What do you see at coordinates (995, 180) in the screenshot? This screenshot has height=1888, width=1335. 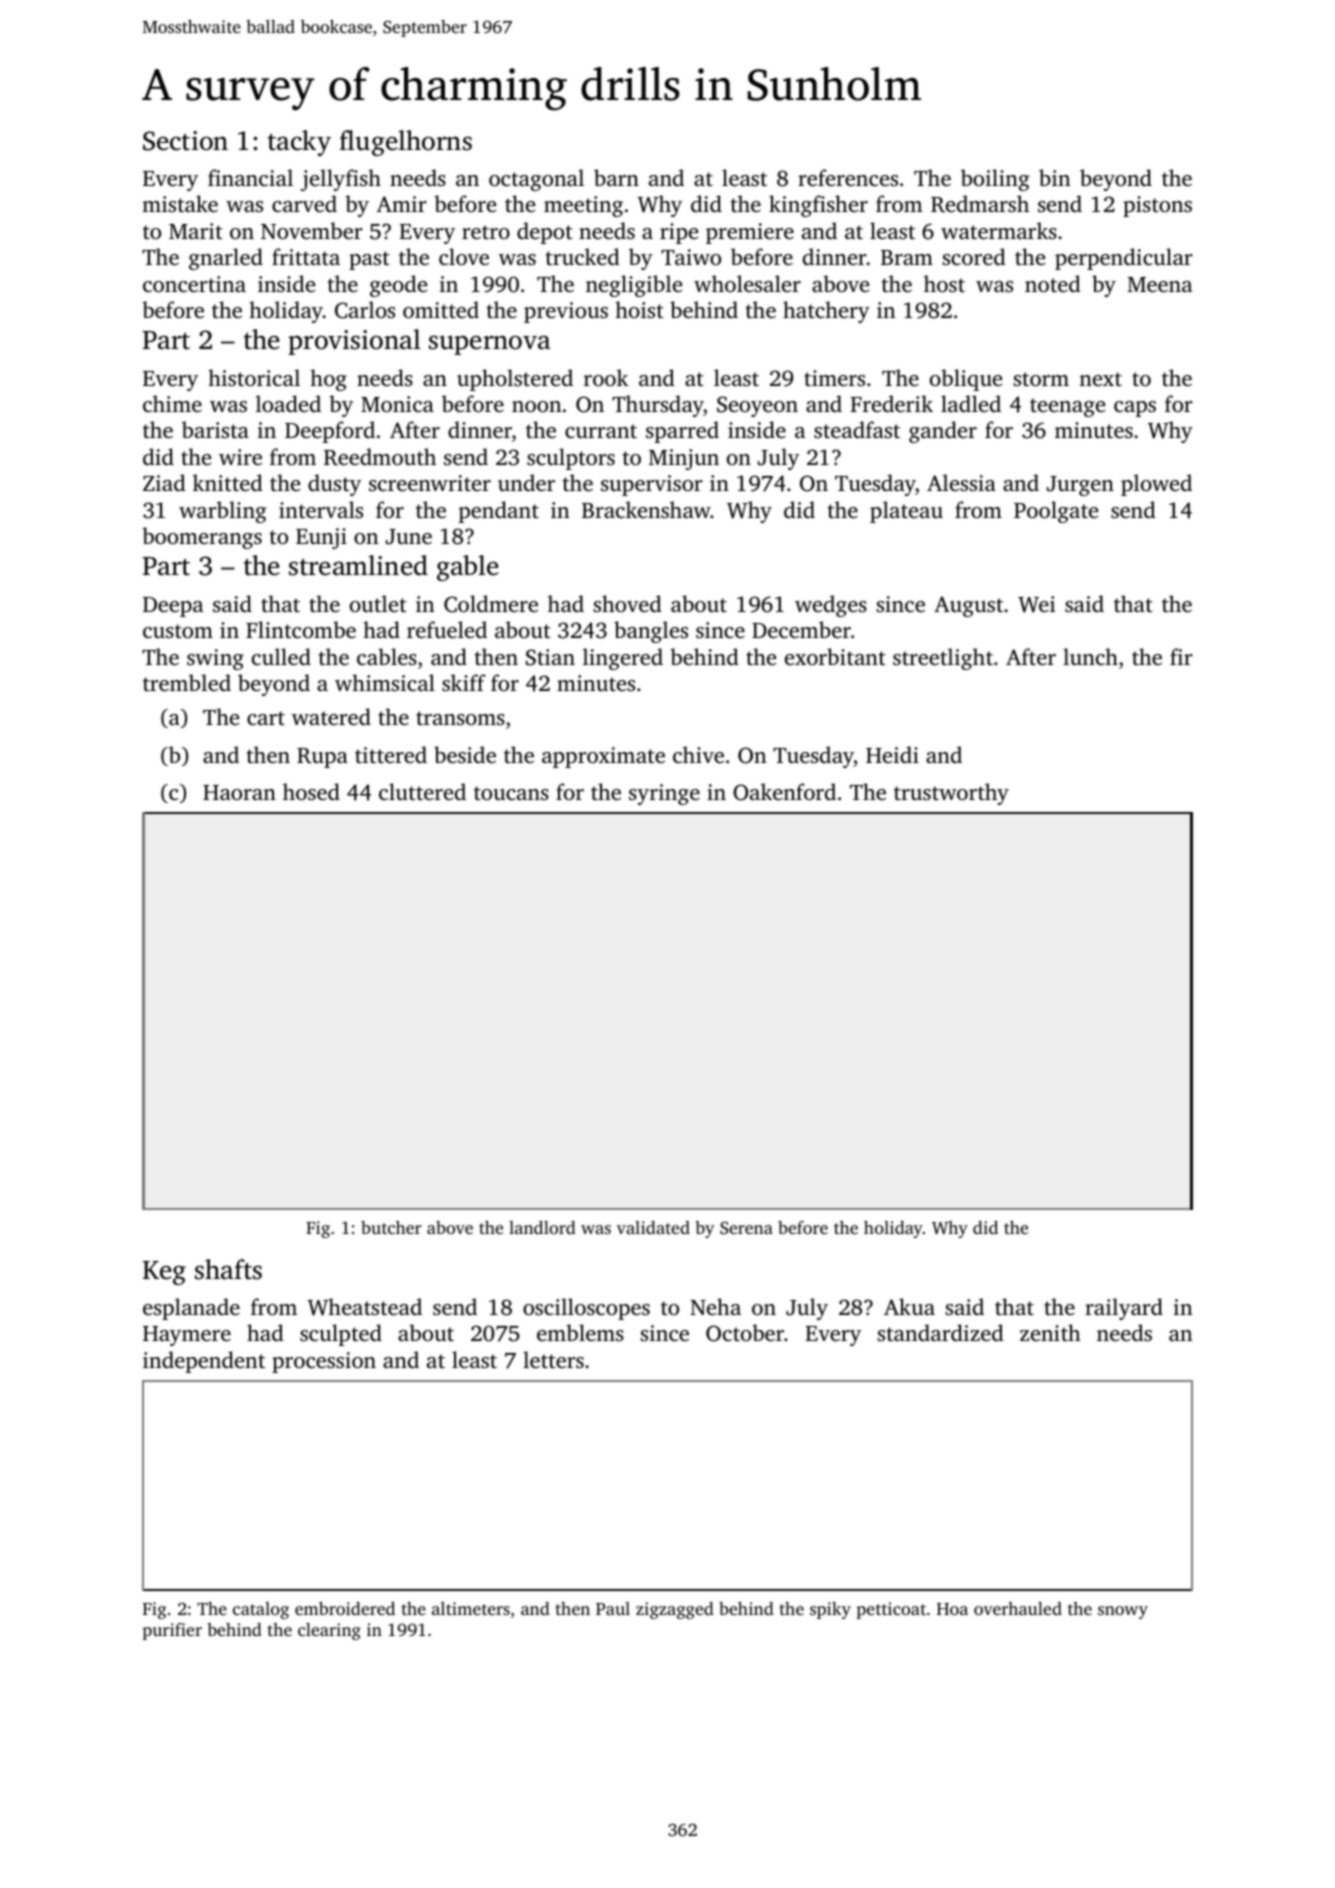 I see `boiling` at bounding box center [995, 180].
